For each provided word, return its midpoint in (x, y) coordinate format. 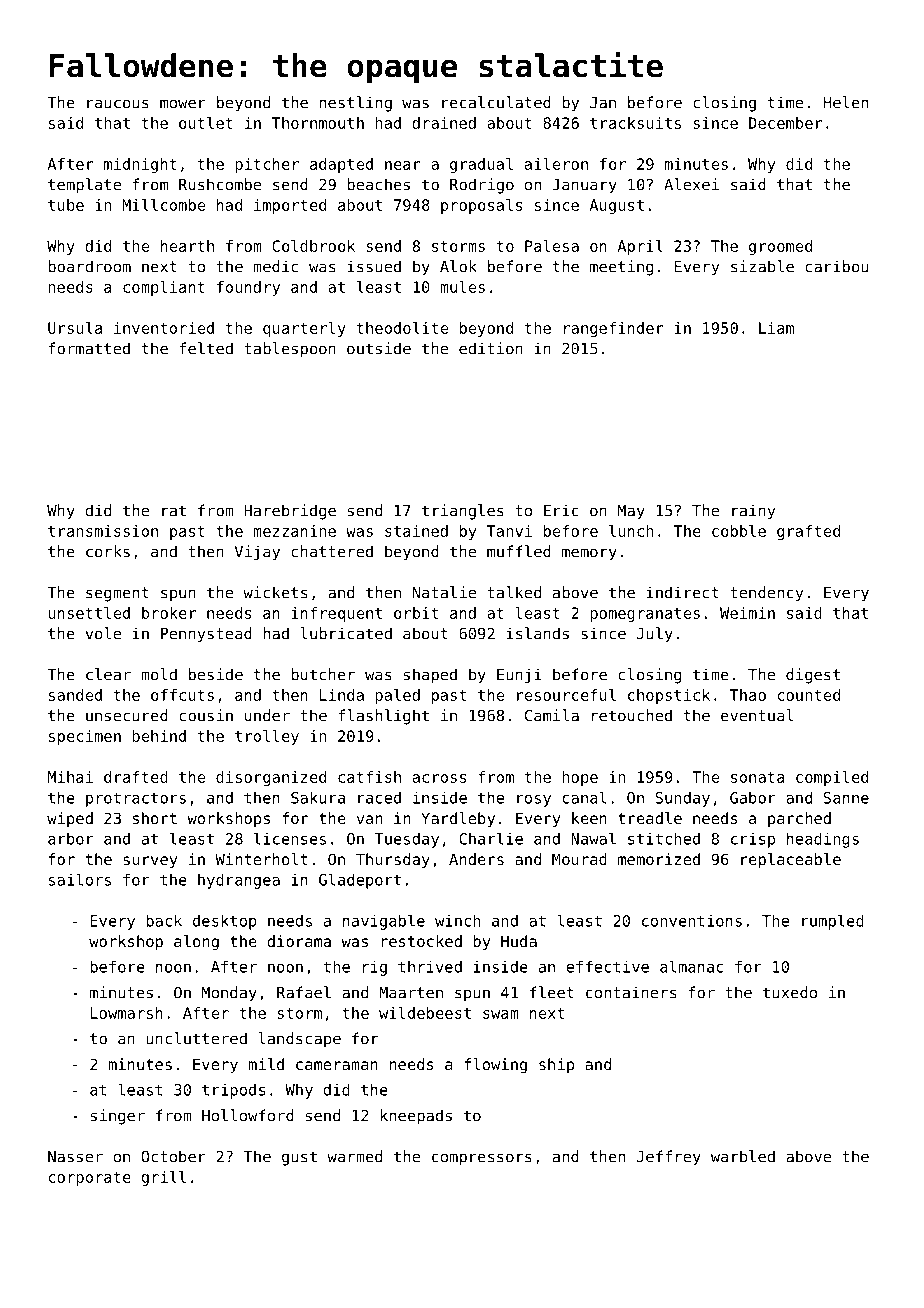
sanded (75, 695)
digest (813, 676)
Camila (552, 715)
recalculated (496, 102)
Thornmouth (318, 123)
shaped (430, 676)
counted (808, 695)
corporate (89, 1179)
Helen (846, 102)
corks (108, 551)
